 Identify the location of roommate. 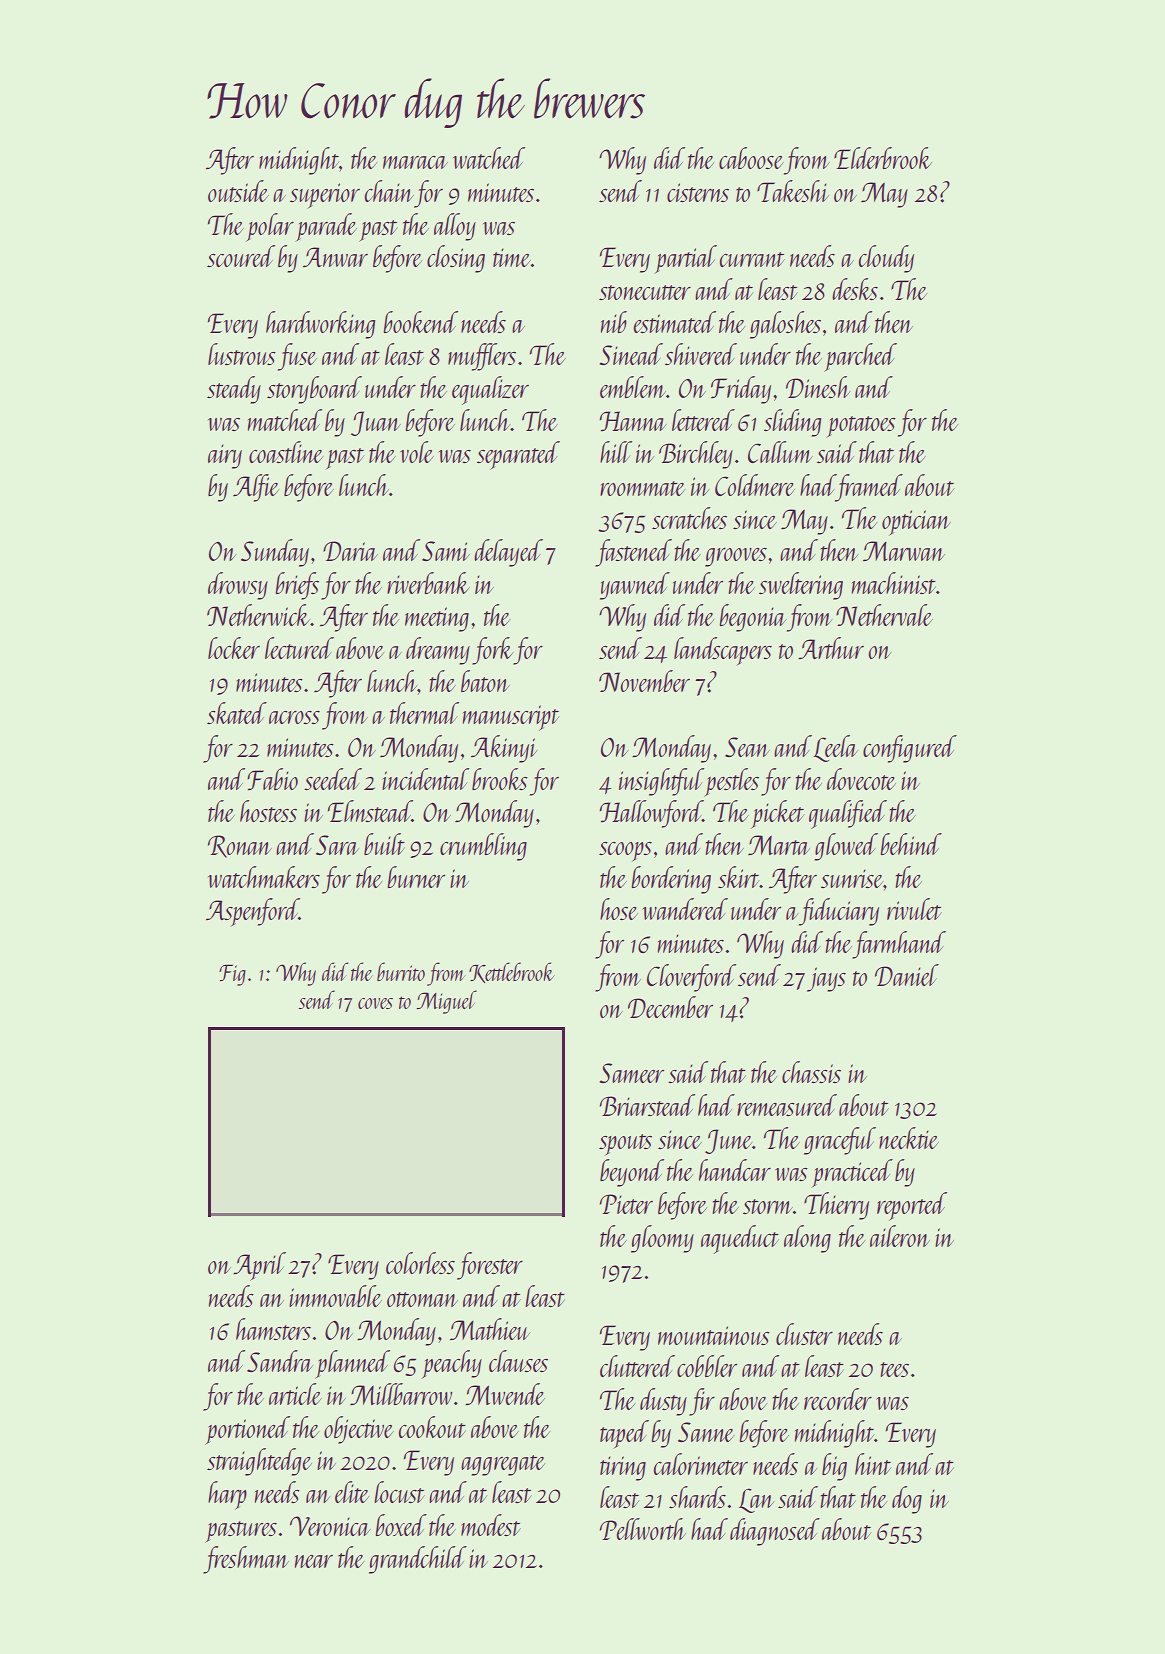
(642, 488).
